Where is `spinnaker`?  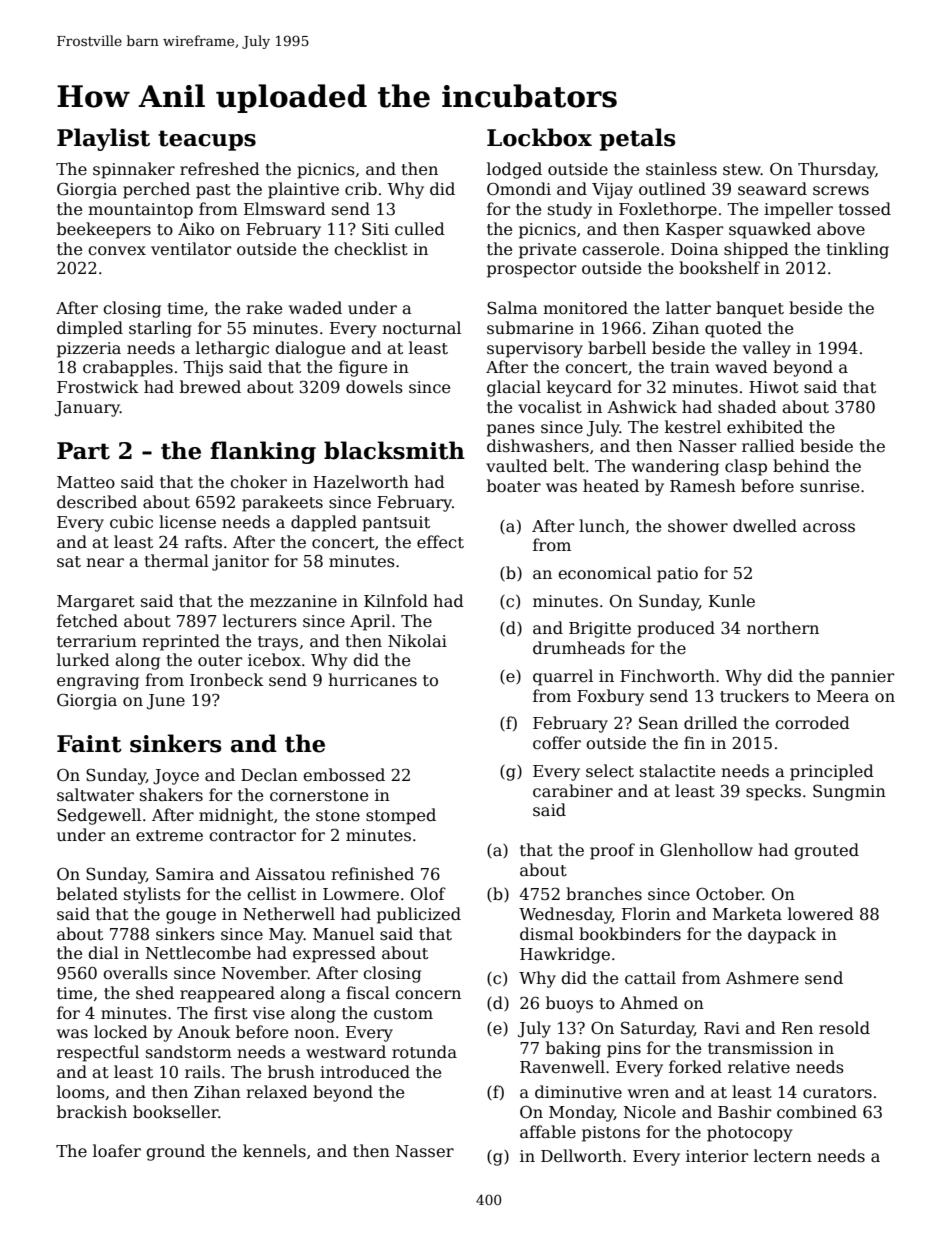
spinnaker is located at coordinates (134, 170).
